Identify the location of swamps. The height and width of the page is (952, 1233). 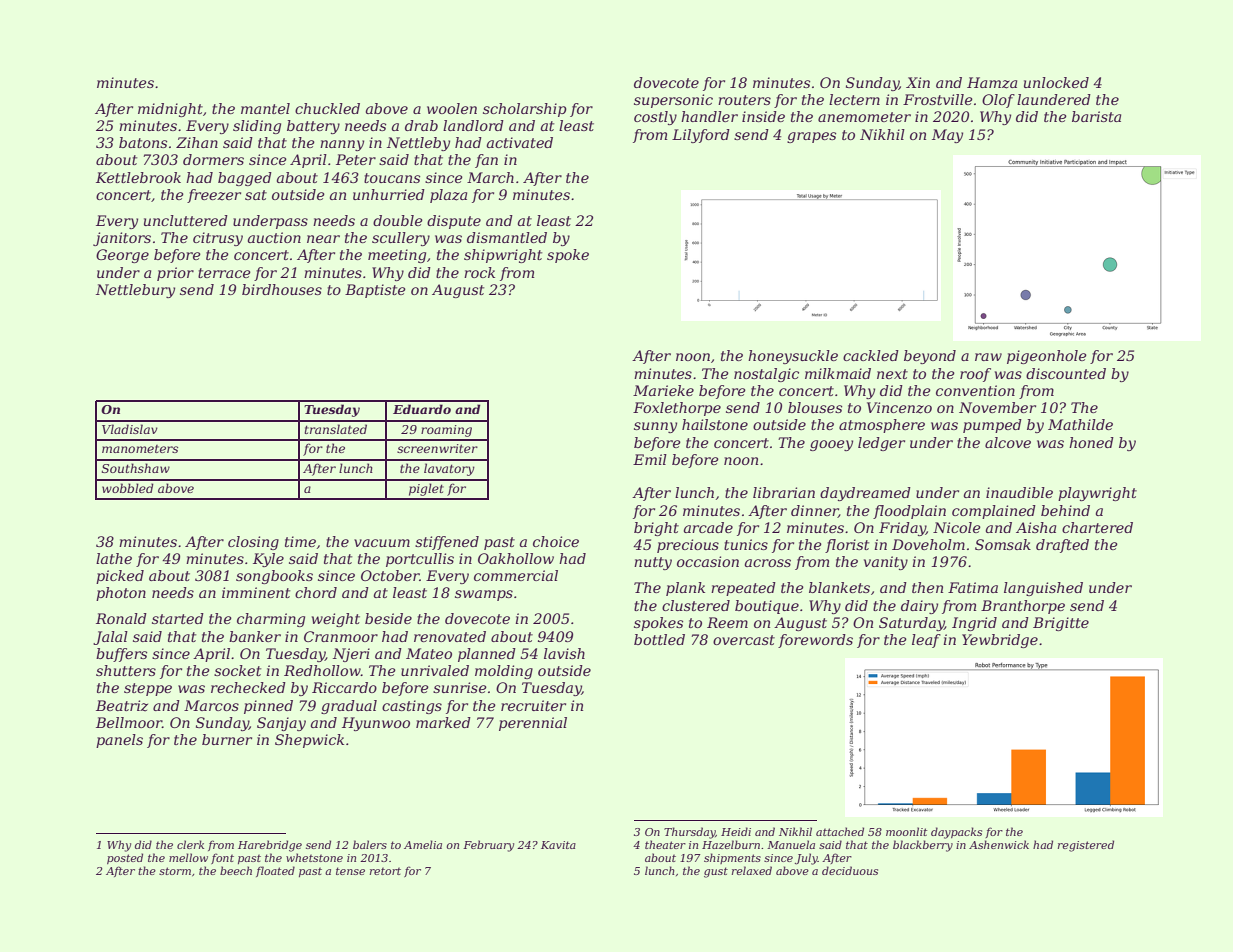
(484, 595).
